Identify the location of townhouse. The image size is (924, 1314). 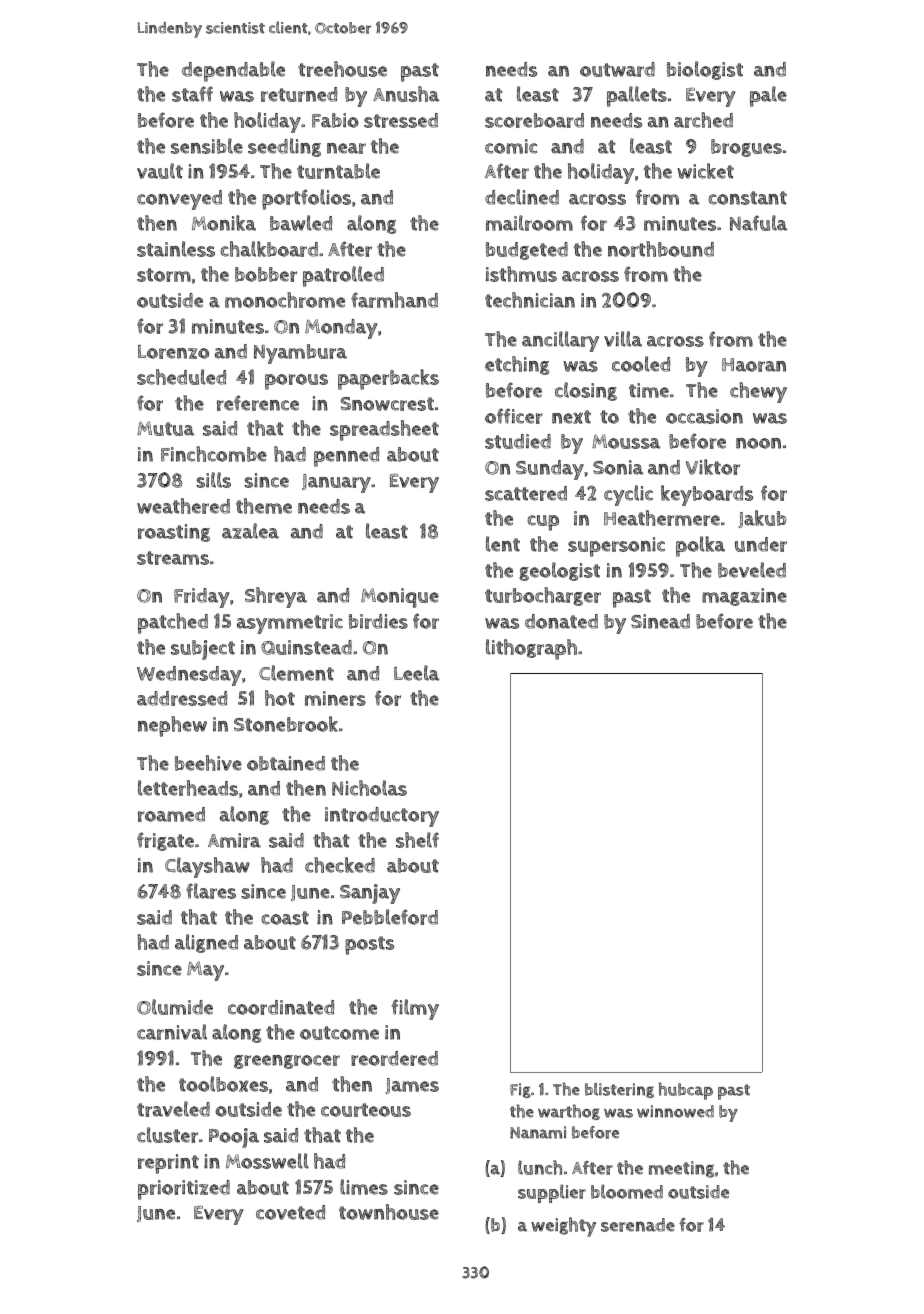
(389, 1212).
